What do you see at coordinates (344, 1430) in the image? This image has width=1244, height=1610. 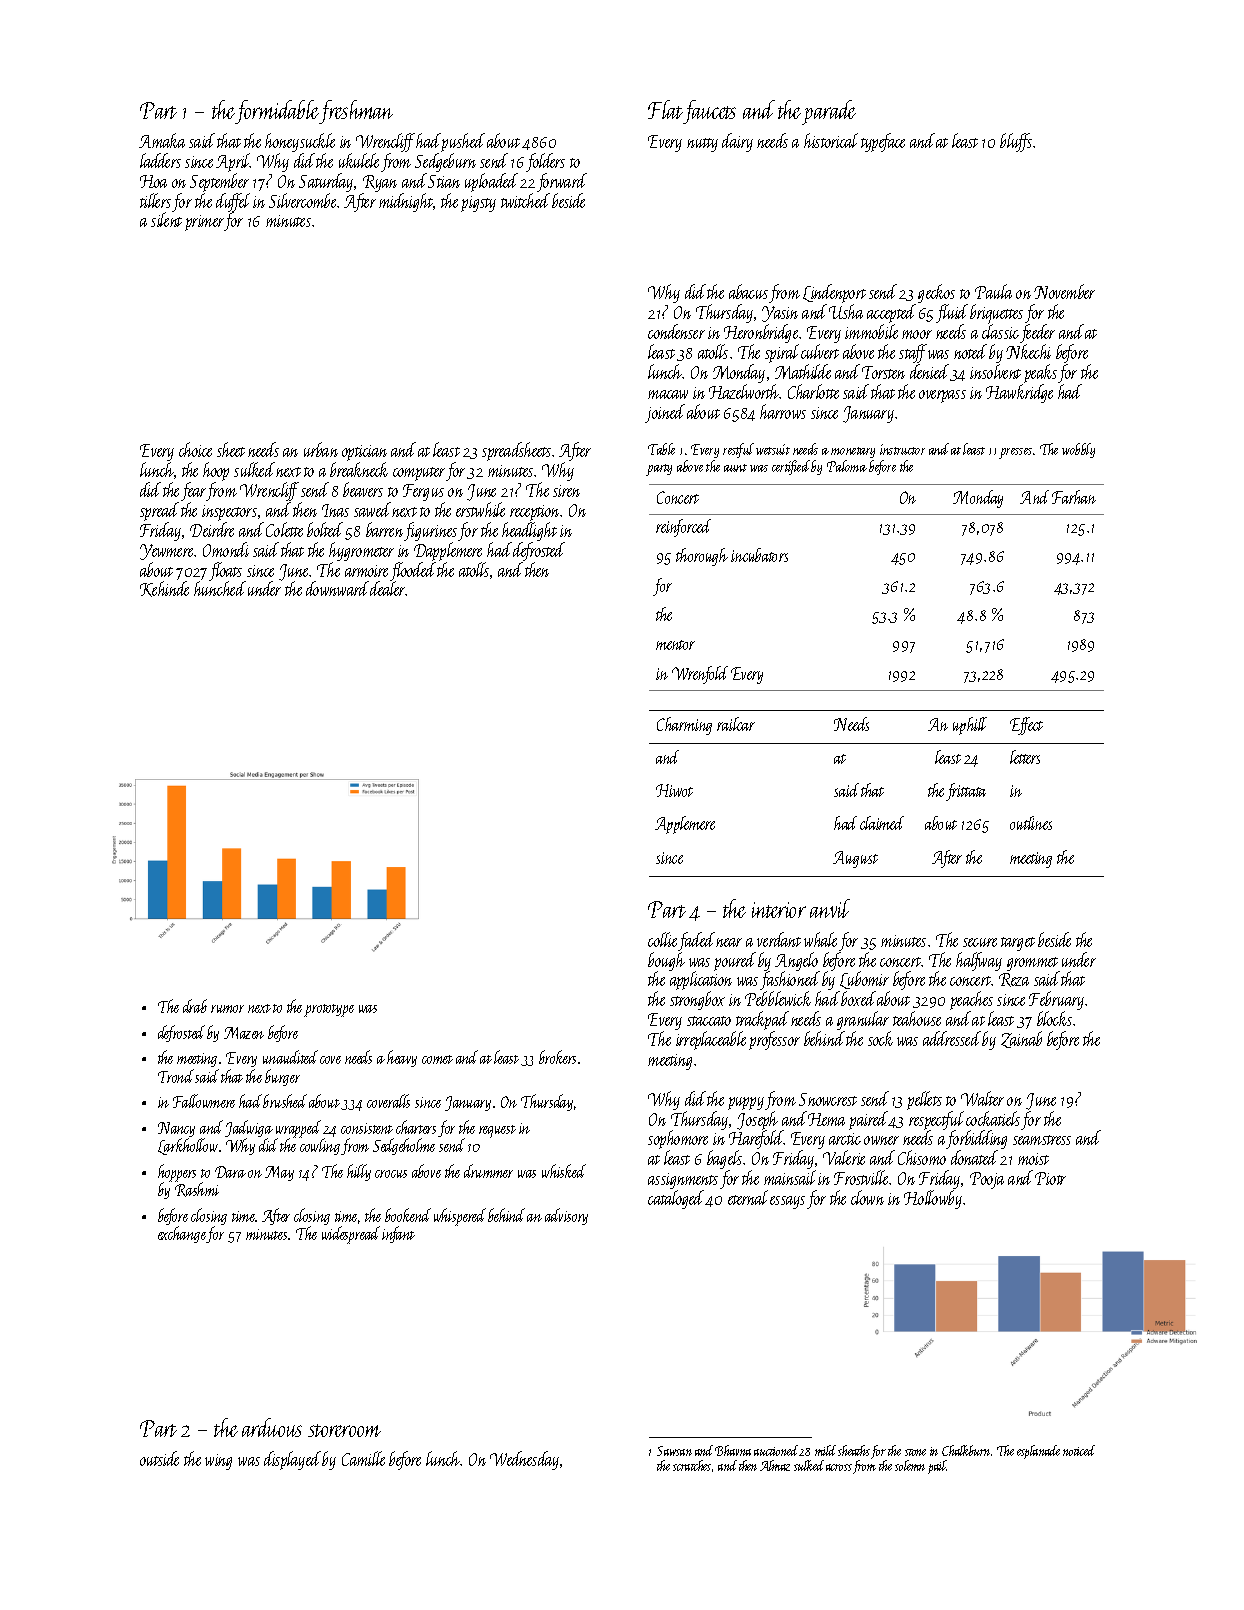 I see `storeroom` at bounding box center [344, 1430].
